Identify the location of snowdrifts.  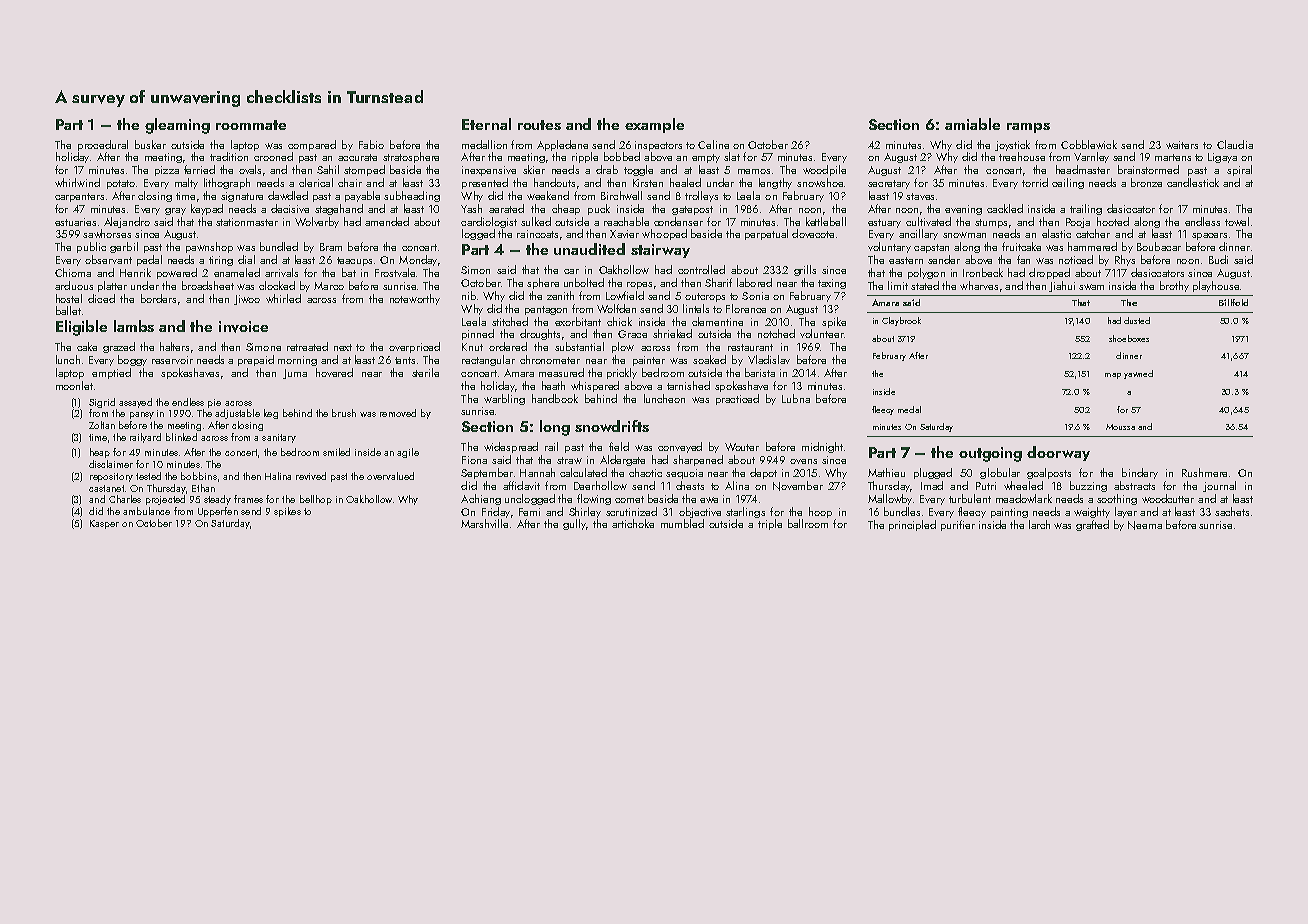
(612, 426).
